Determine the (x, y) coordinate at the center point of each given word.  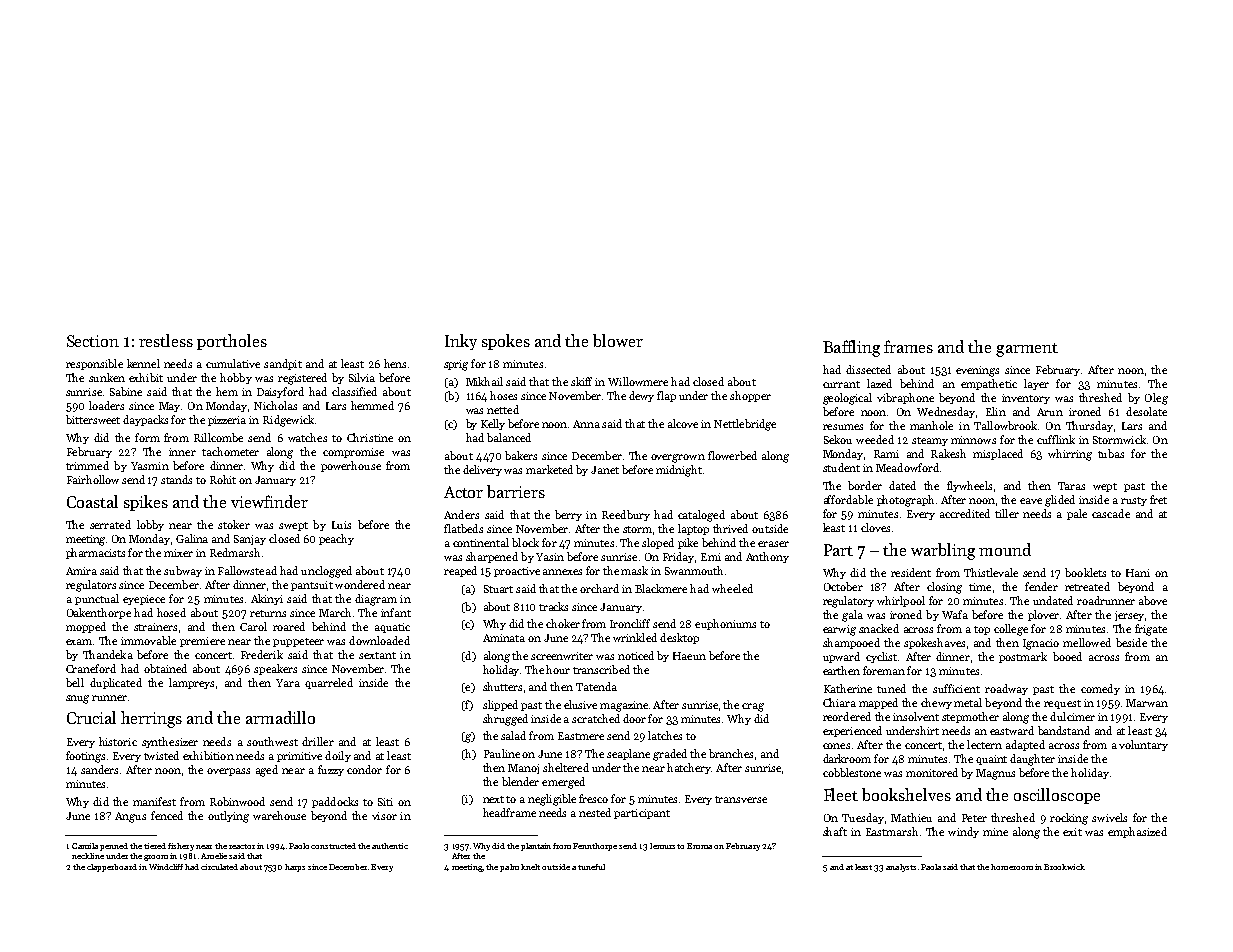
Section (93, 341)
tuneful (591, 867)
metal (968, 702)
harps (295, 868)
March (335, 612)
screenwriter (562, 656)
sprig (456, 365)
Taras (1071, 486)
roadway (1006, 689)
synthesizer (170, 742)
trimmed (87, 465)
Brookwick (1064, 867)
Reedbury (626, 515)
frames (908, 346)
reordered (847, 716)
